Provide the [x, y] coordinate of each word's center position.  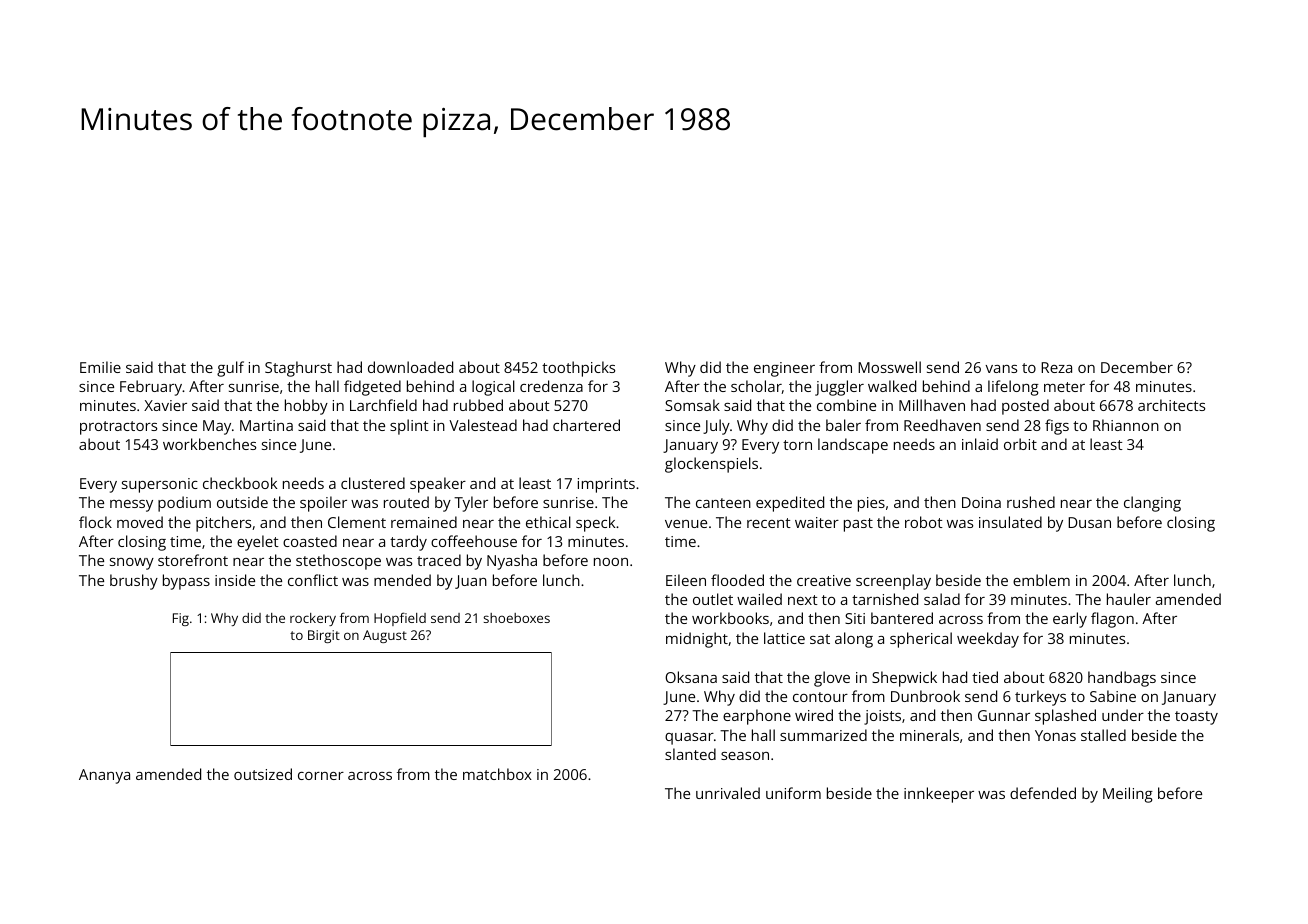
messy [131, 506]
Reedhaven [942, 425]
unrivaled [728, 793]
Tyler [471, 504]
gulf [230, 369]
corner [321, 776]
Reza [1056, 367]
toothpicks [578, 369]
